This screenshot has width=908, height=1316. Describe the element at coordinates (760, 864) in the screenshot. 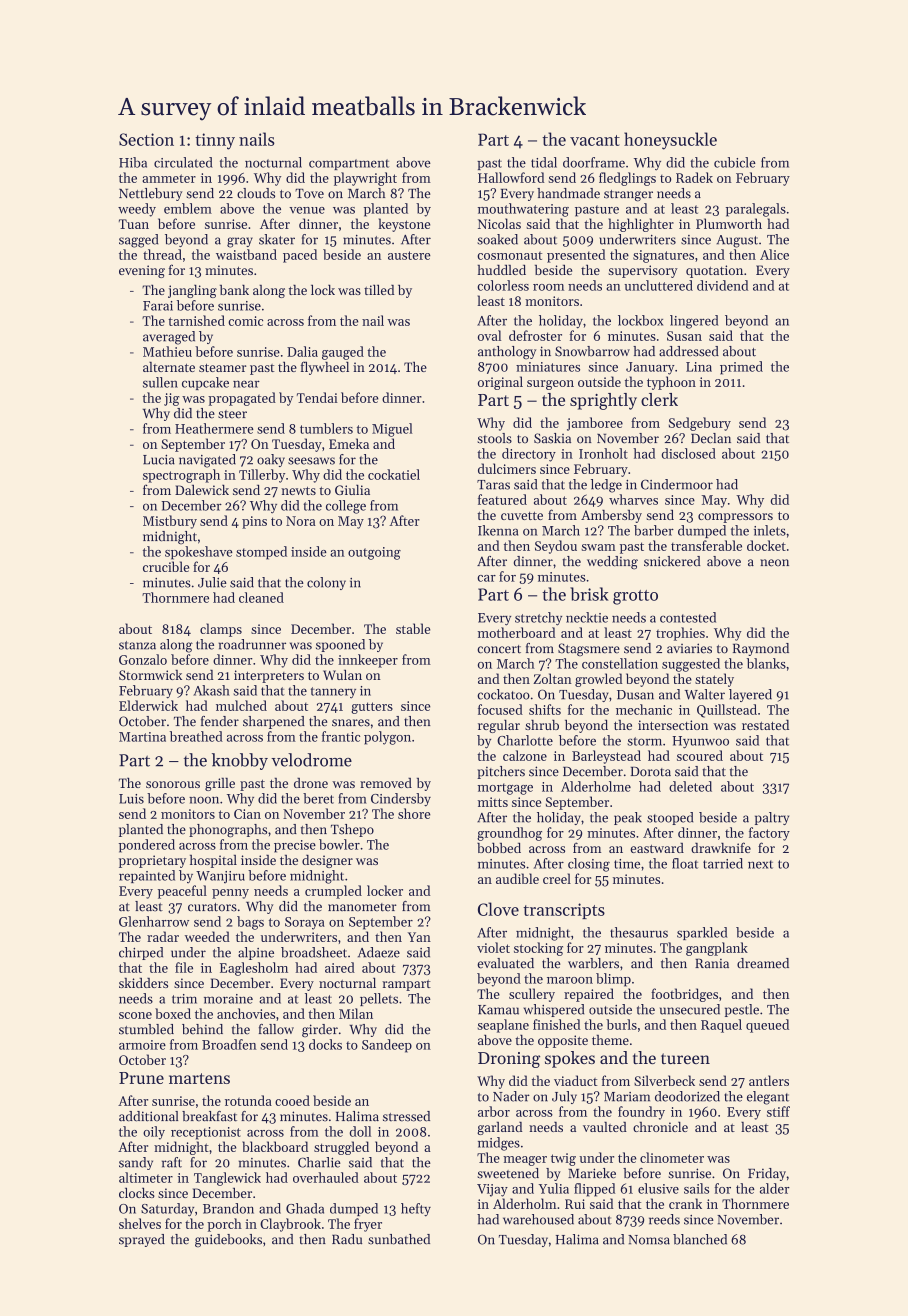

I see `next` at that location.
